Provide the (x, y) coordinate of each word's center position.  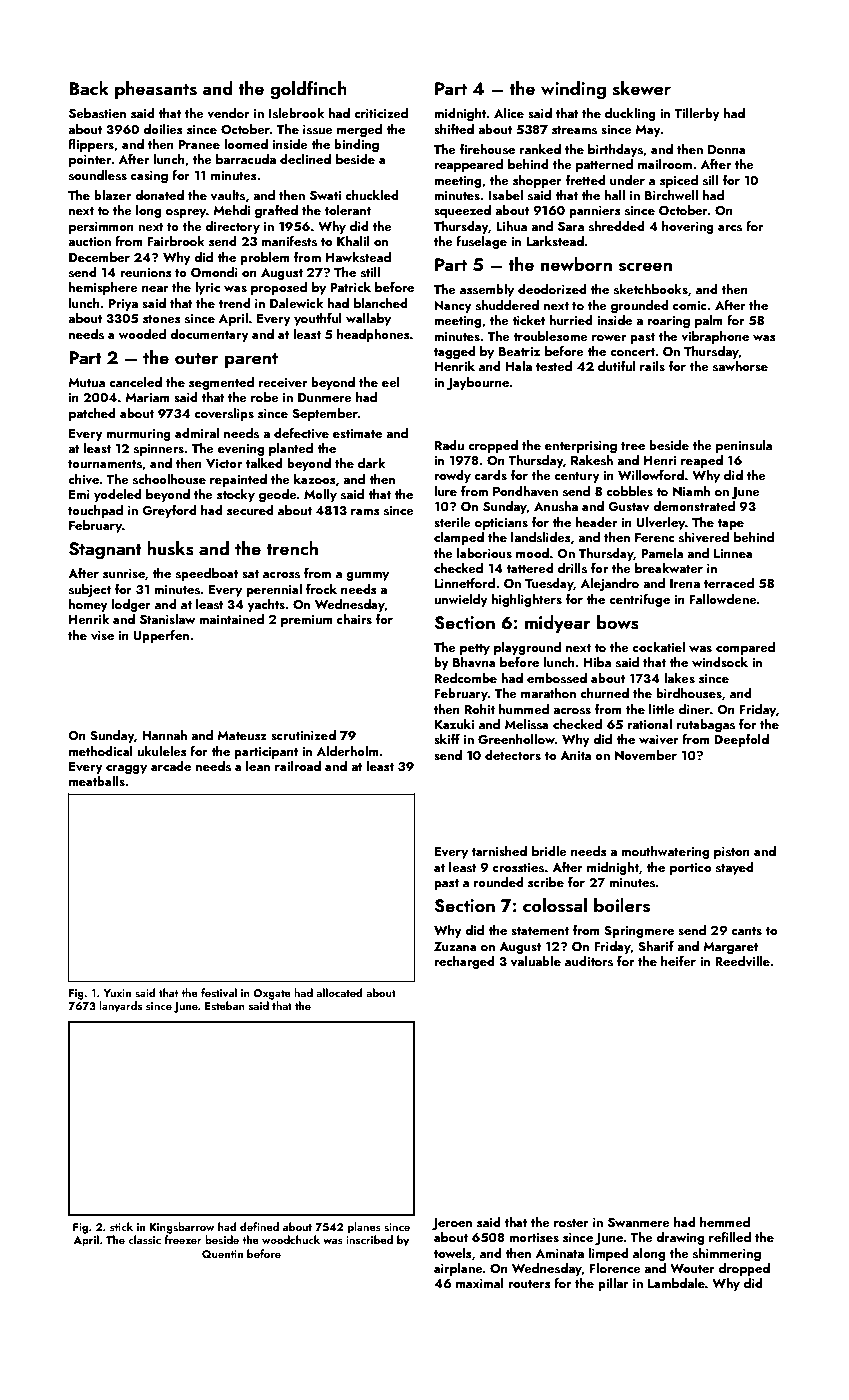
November (646, 755)
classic (144, 1239)
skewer (641, 88)
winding (573, 90)
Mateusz (242, 735)
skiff (447, 739)
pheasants (156, 90)
